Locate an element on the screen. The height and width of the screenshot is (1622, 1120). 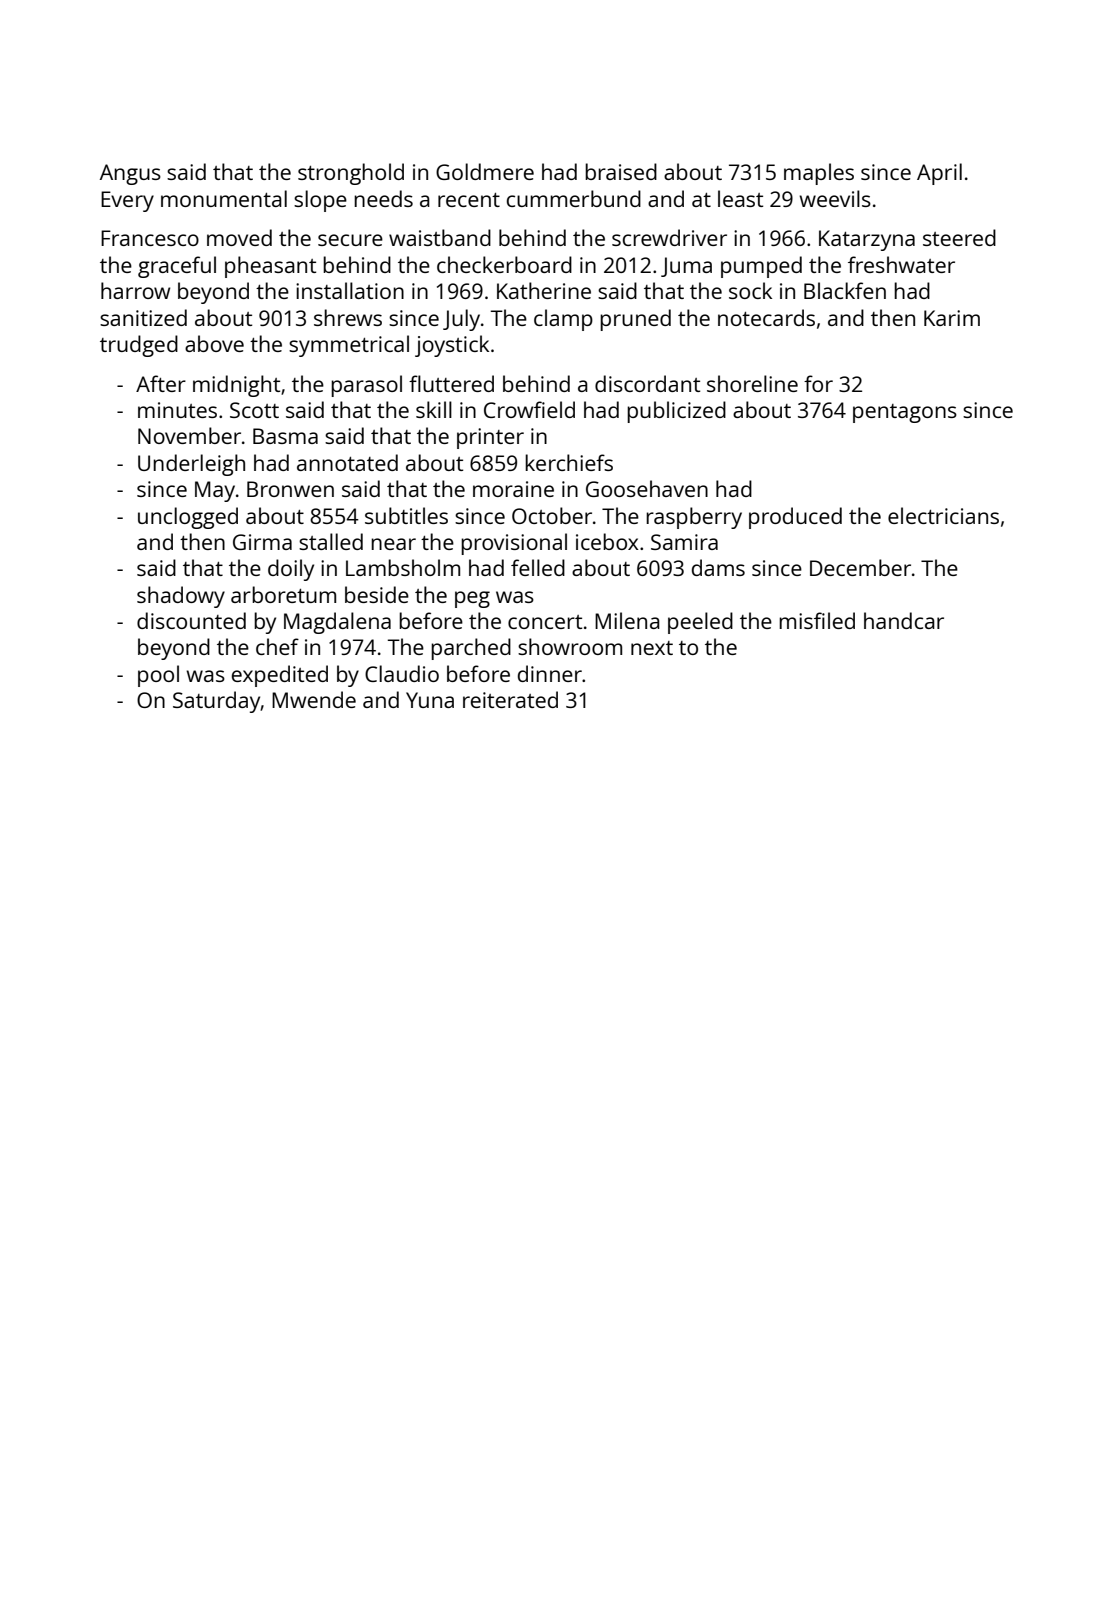
icebox is located at coordinates (607, 541).
